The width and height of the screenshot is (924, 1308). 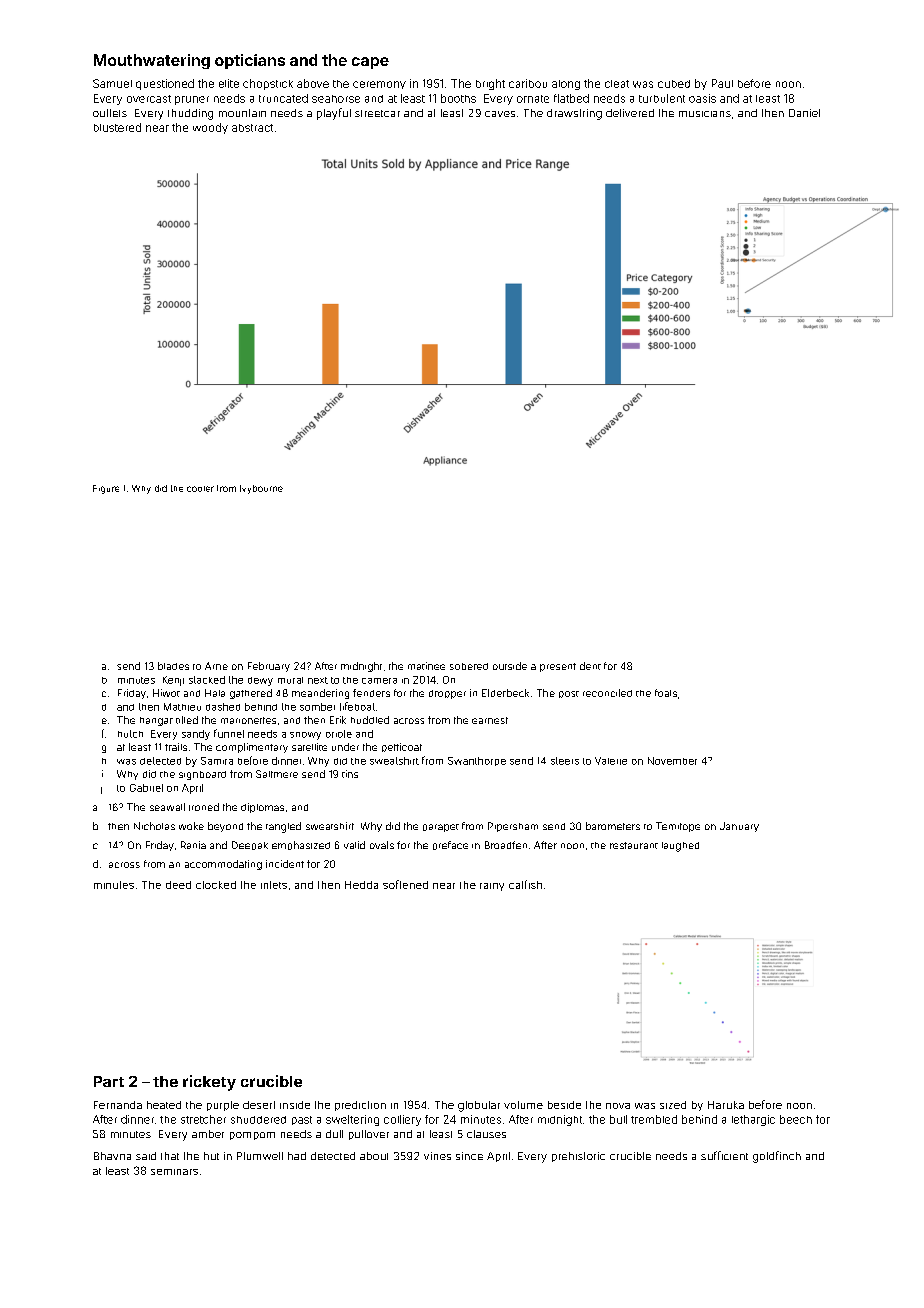 What do you see at coordinates (574, 114) in the screenshot?
I see `drawstring` at bounding box center [574, 114].
